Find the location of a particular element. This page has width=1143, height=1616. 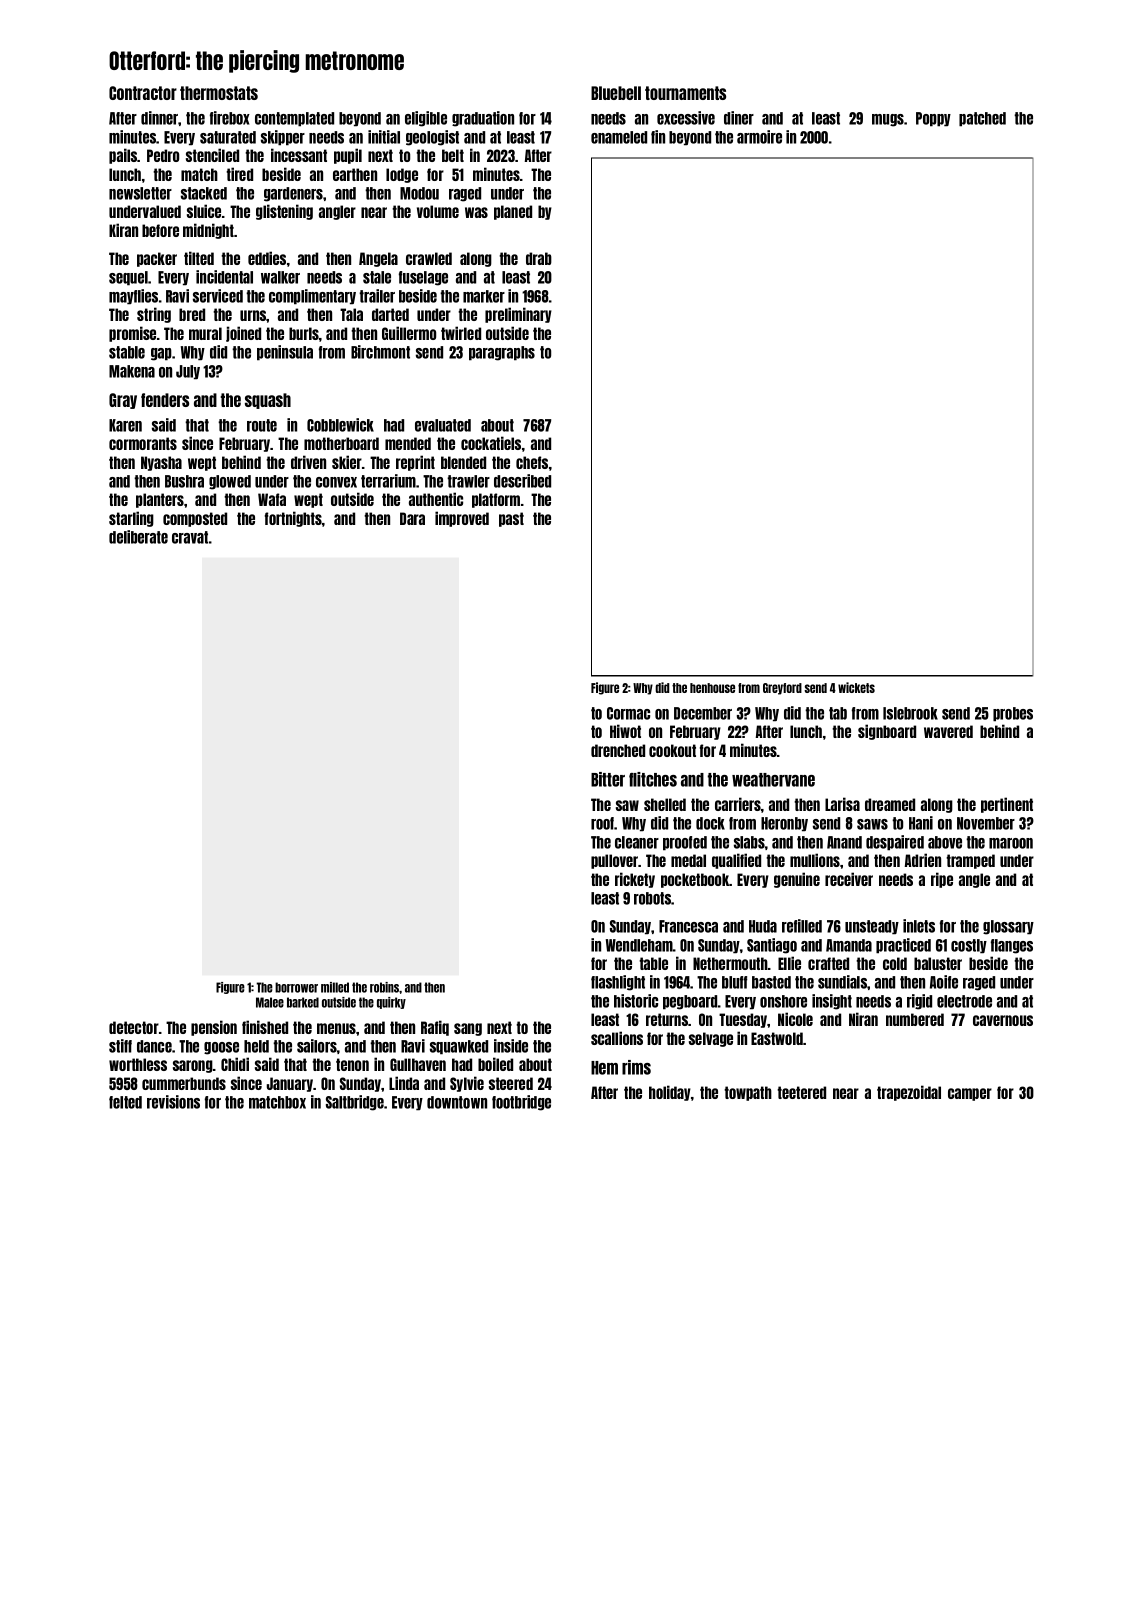

preliminary is located at coordinates (518, 315).
